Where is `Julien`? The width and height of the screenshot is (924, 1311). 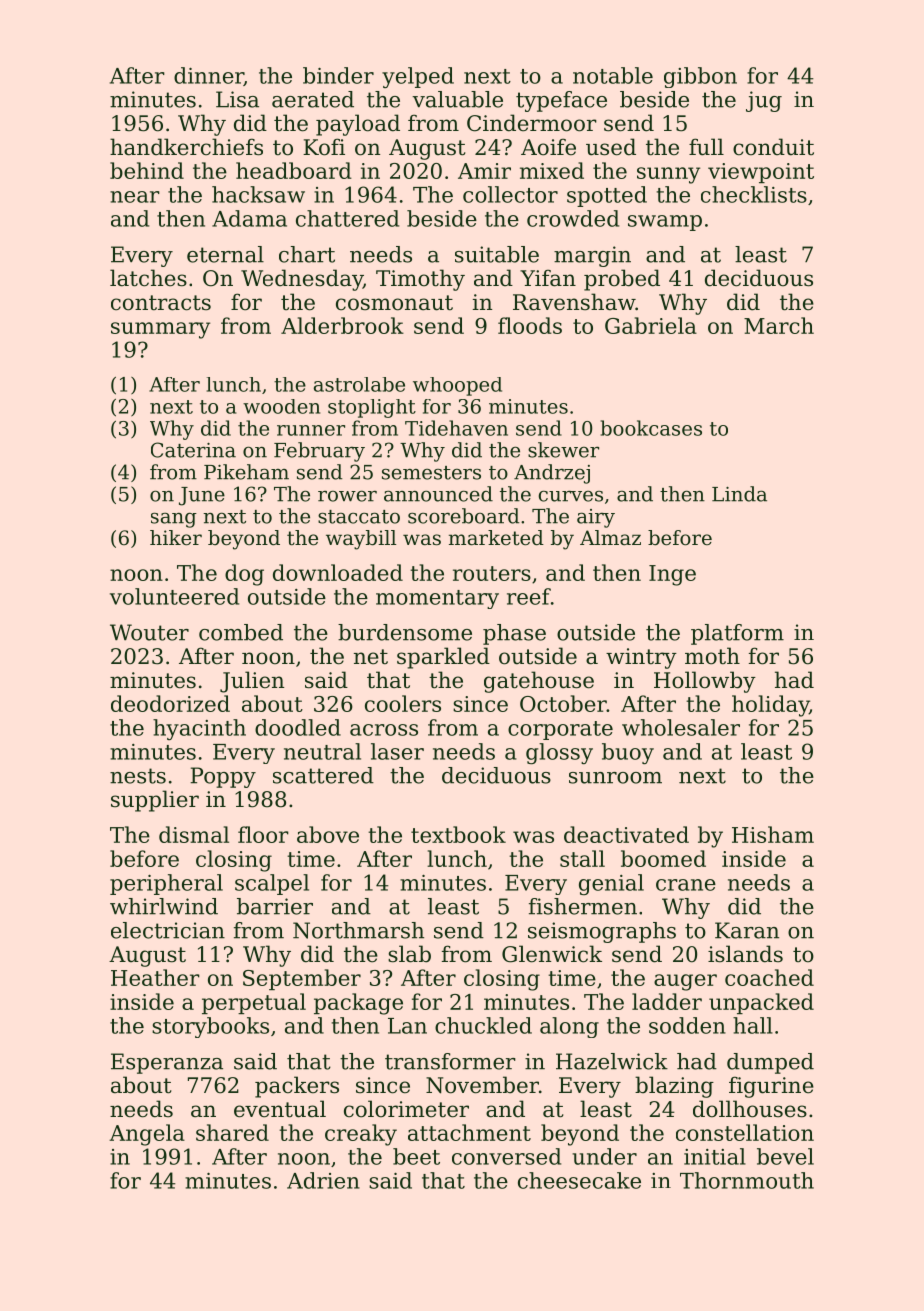 Julien is located at coordinates (252, 682).
